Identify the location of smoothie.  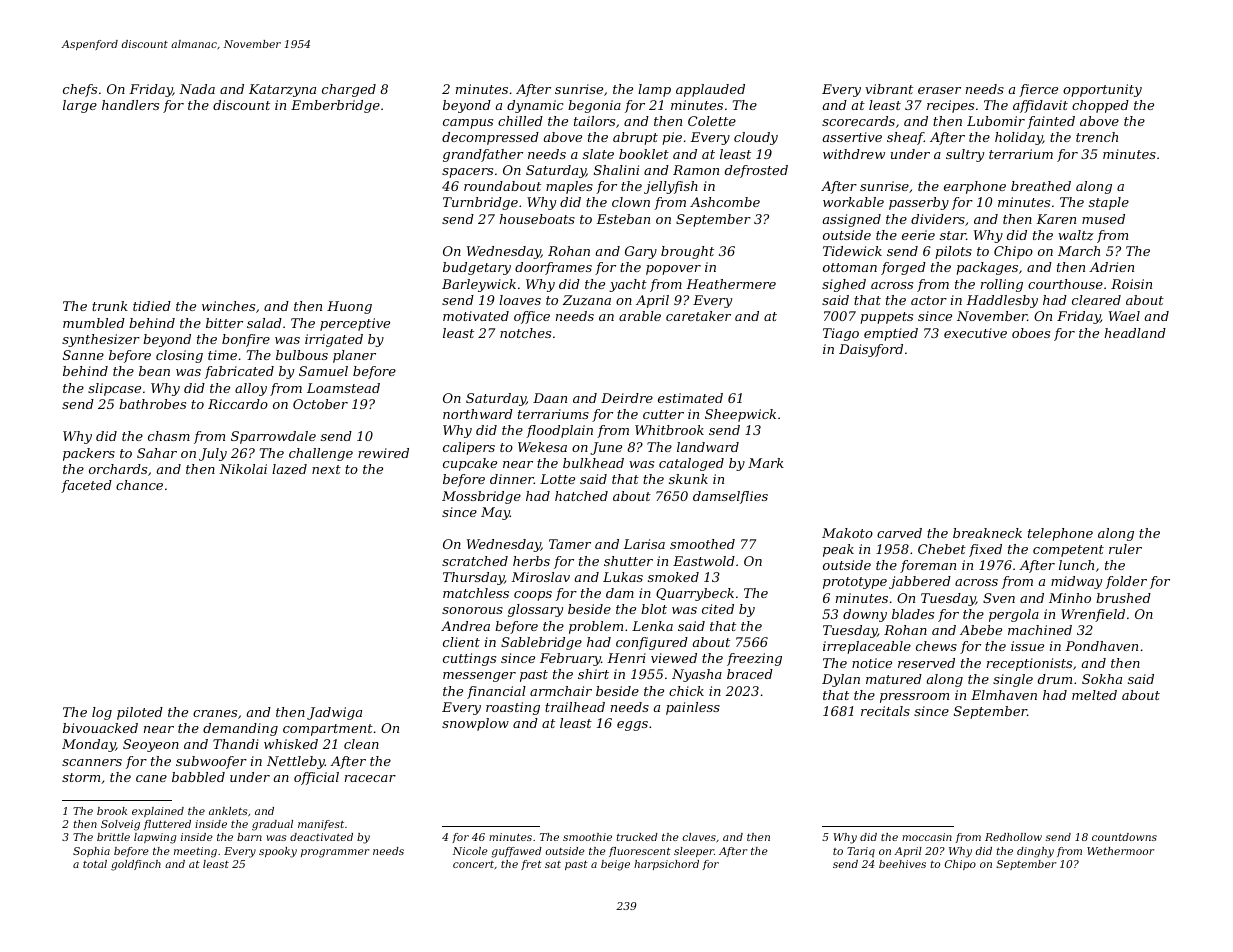
(587, 837).
